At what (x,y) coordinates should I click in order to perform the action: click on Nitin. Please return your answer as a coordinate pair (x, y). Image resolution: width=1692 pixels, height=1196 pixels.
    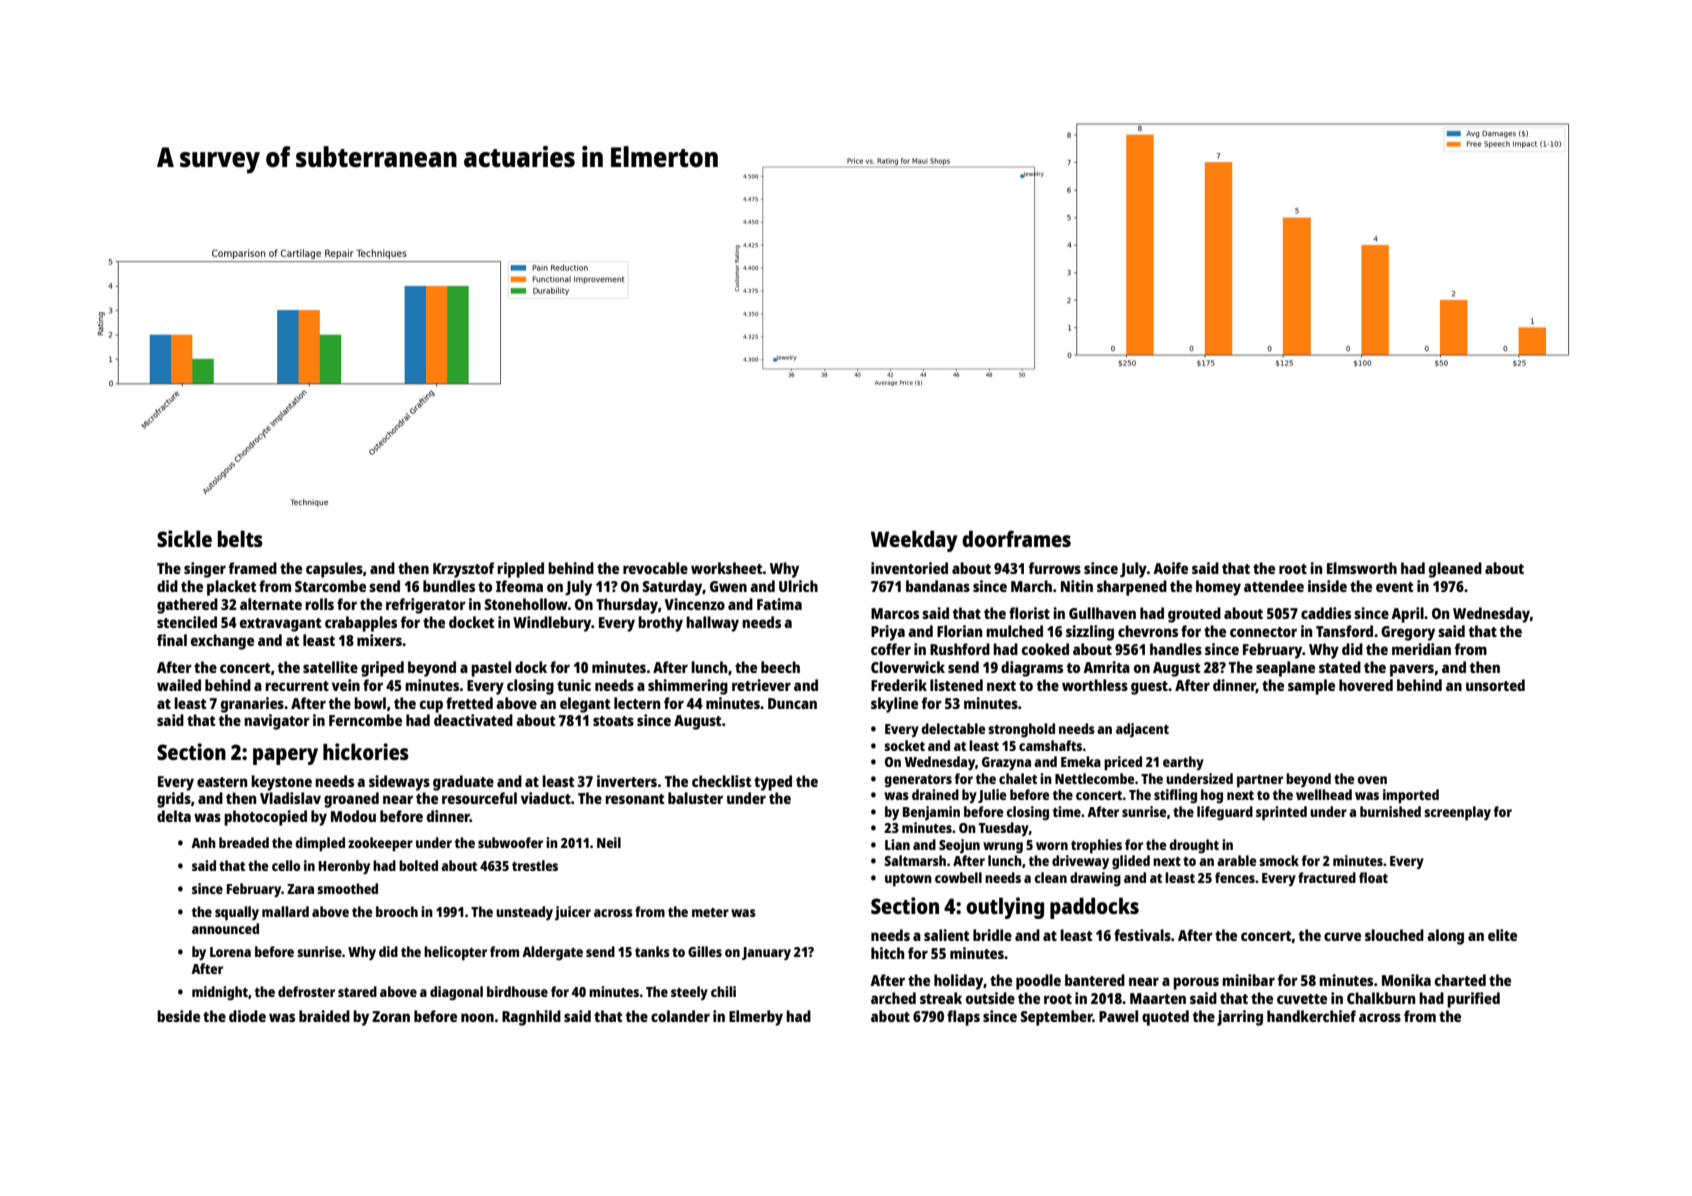
    Looking at the image, I should click on (1077, 586).
